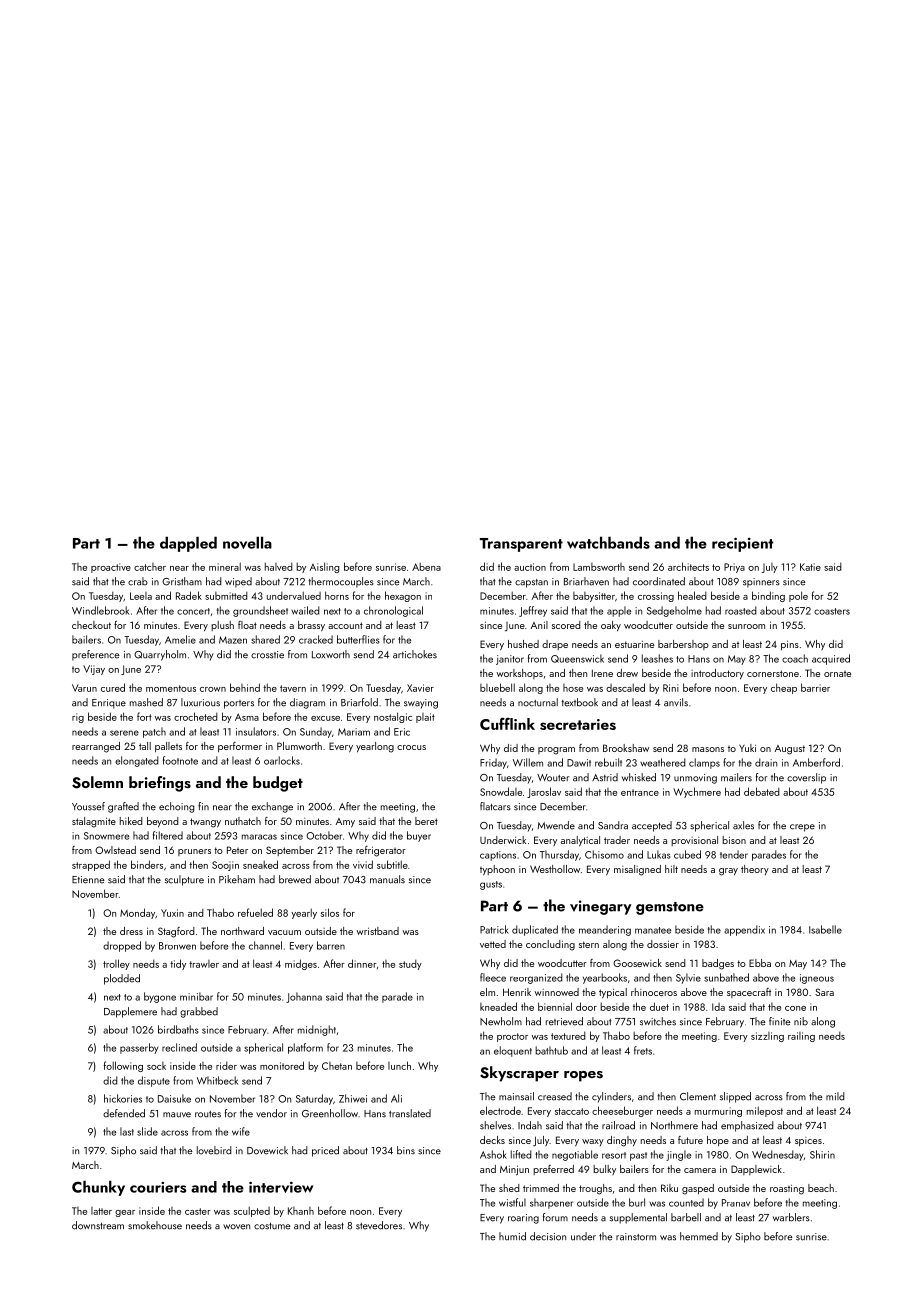 Image resolution: width=924 pixels, height=1308 pixels. Describe the element at coordinates (557, 992) in the screenshot. I see `winnowed` at that location.
